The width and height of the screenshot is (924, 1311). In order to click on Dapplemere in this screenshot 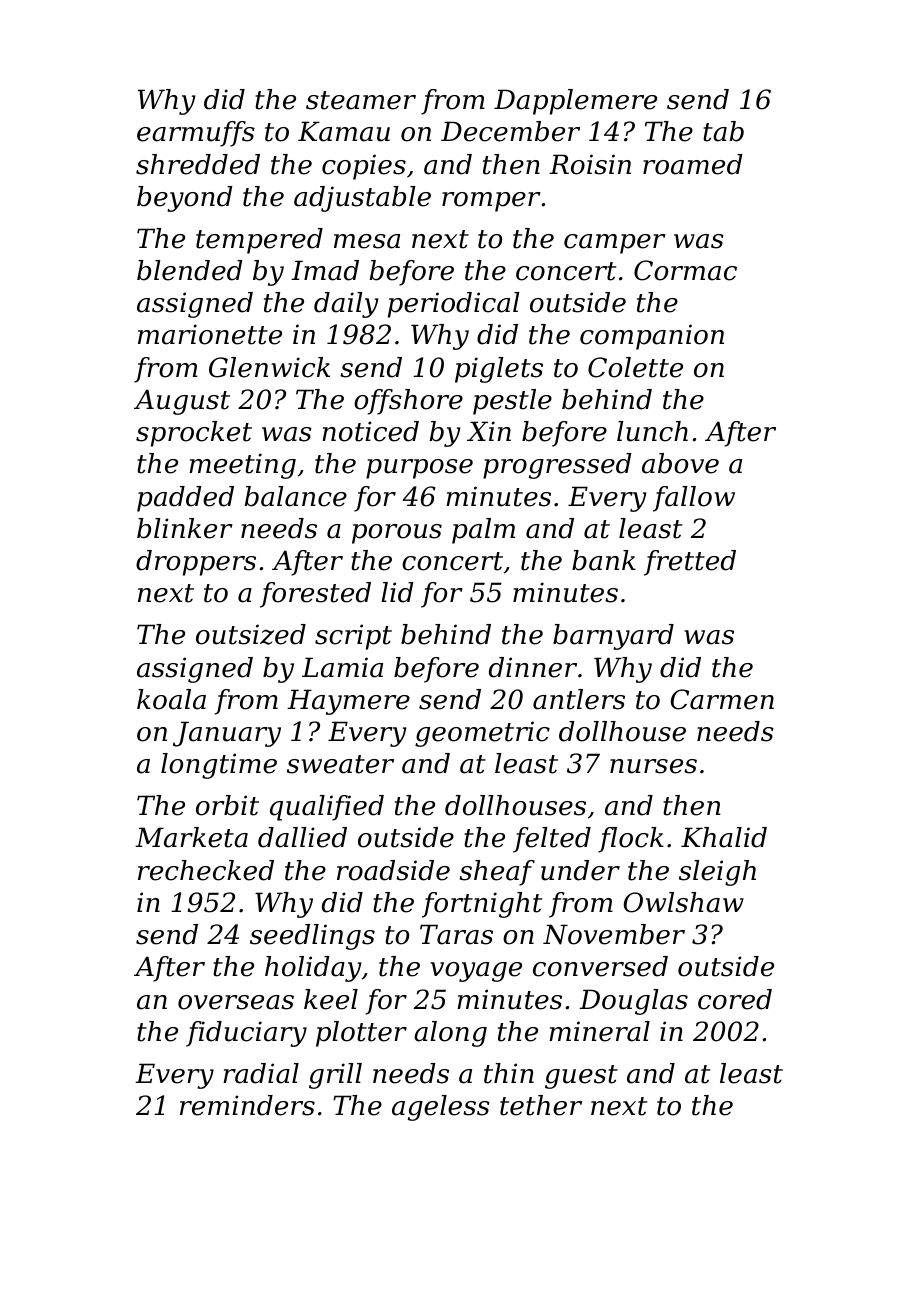, I will do `click(575, 102)`.
